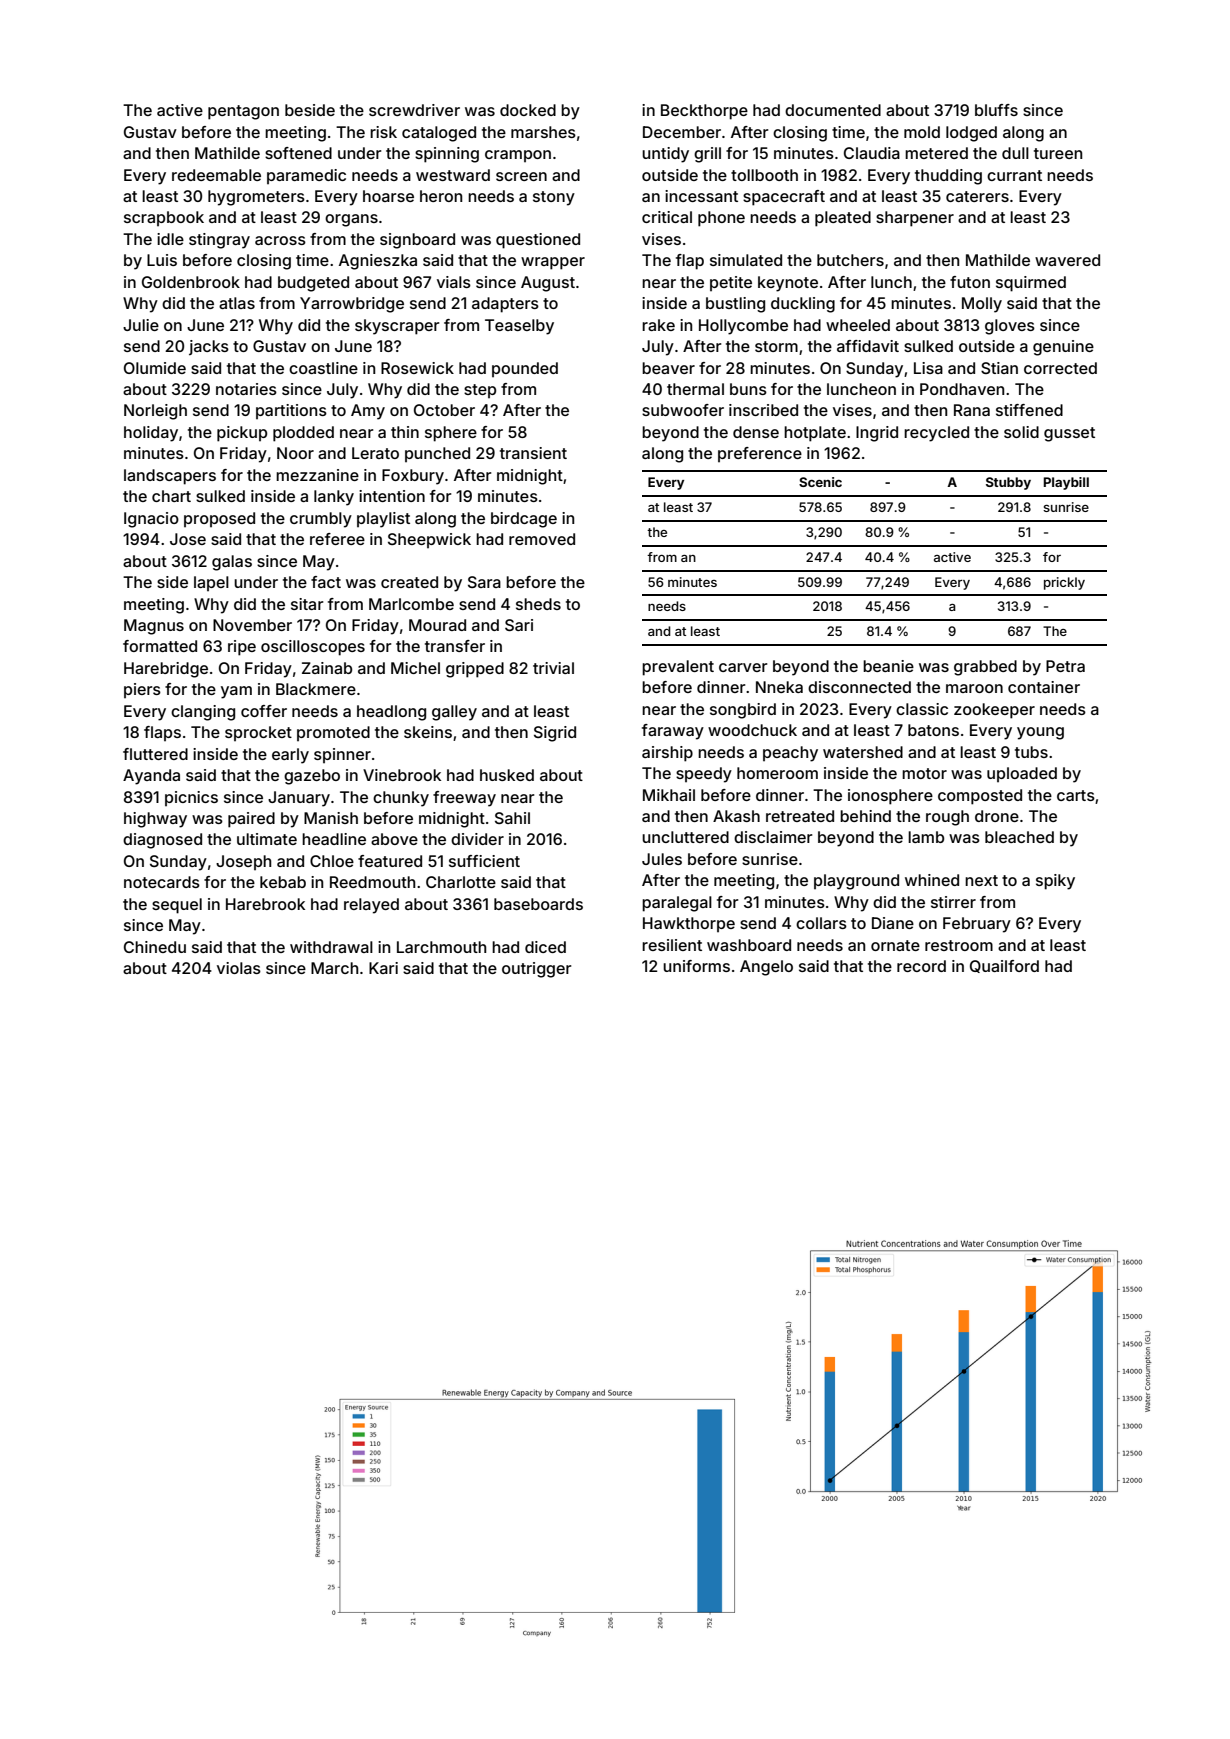  I want to click on Ingrid, so click(877, 434).
